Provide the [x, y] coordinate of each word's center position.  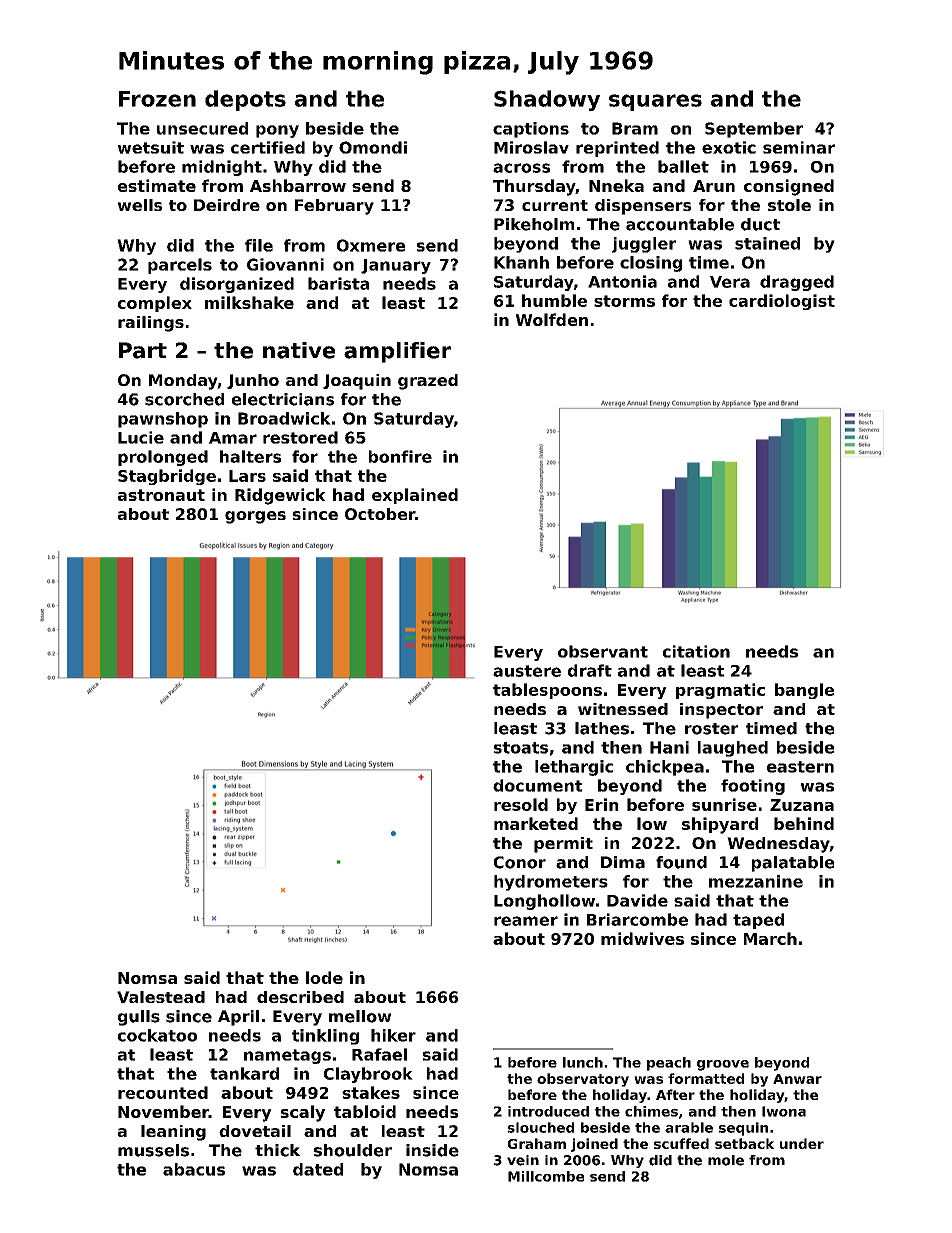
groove [723, 1065]
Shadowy [547, 100]
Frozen [157, 99]
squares [655, 102]
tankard [244, 1073]
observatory [583, 1080]
